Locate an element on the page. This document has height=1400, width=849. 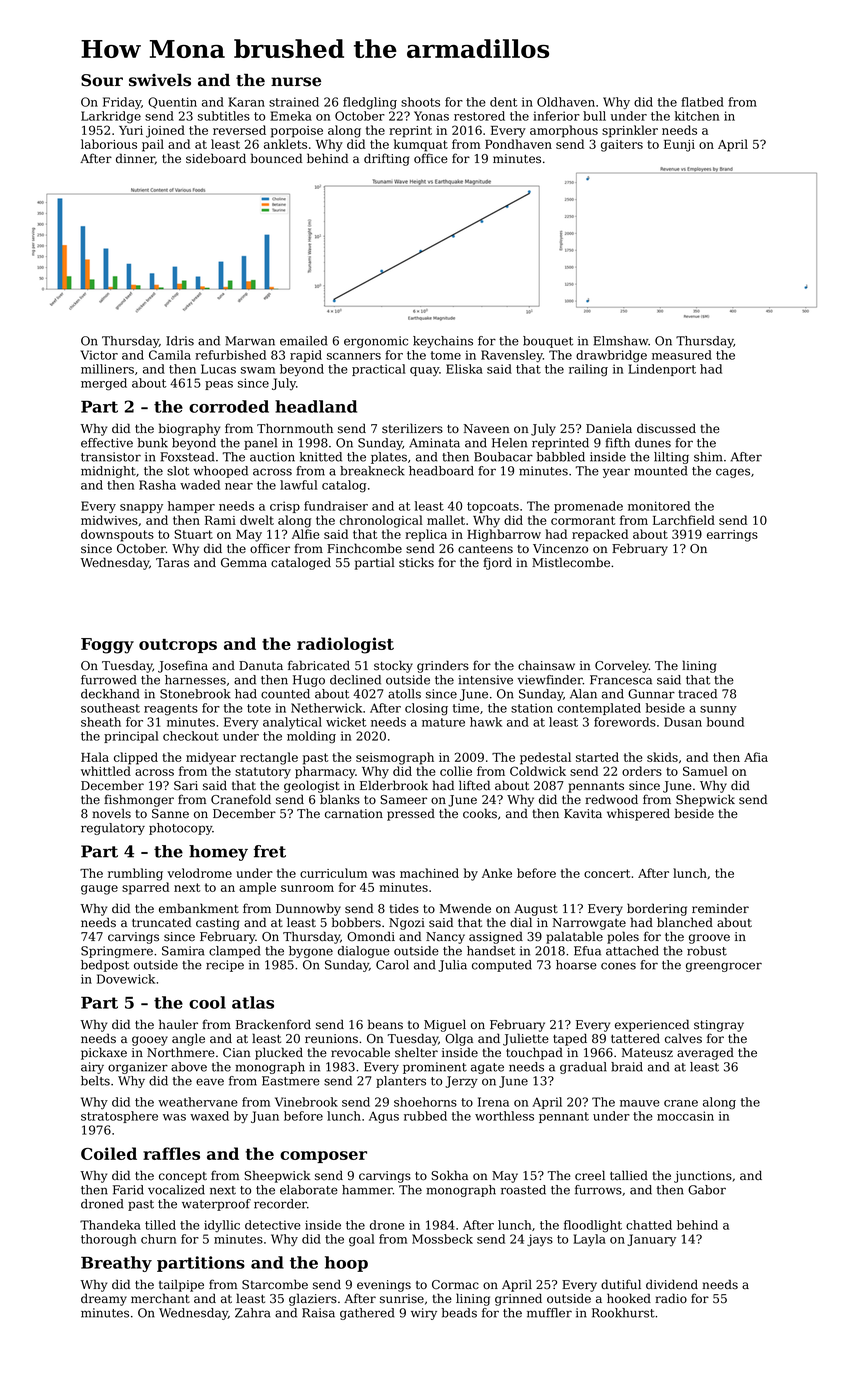
dreamy is located at coordinates (104, 1299).
